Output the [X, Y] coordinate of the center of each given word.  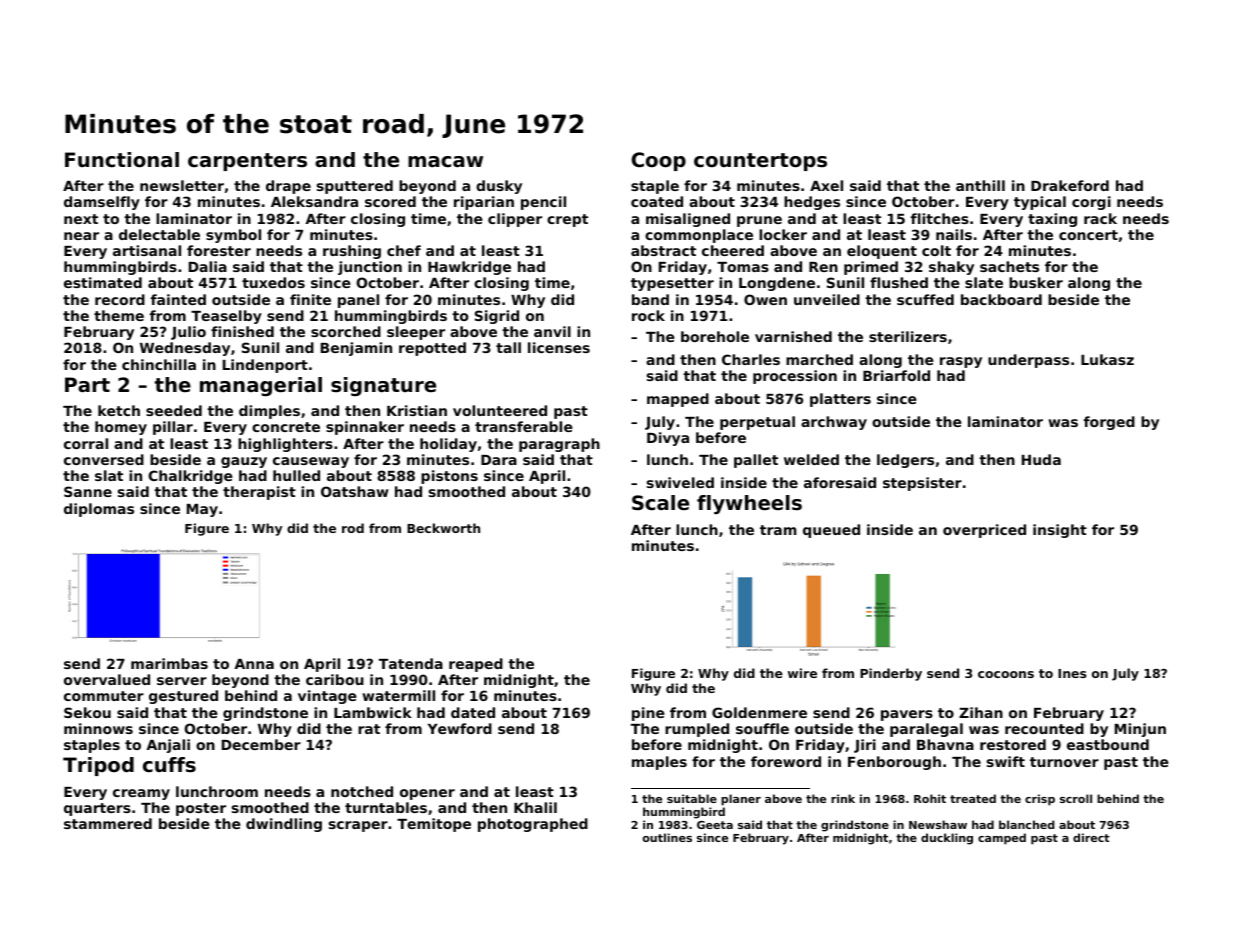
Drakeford [1070, 185]
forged [1109, 423]
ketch [119, 410]
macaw [445, 162]
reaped [476, 665]
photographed [533, 825]
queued [831, 531]
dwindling [284, 825]
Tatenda [411, 663]
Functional [122, 160]
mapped [678, 400]
